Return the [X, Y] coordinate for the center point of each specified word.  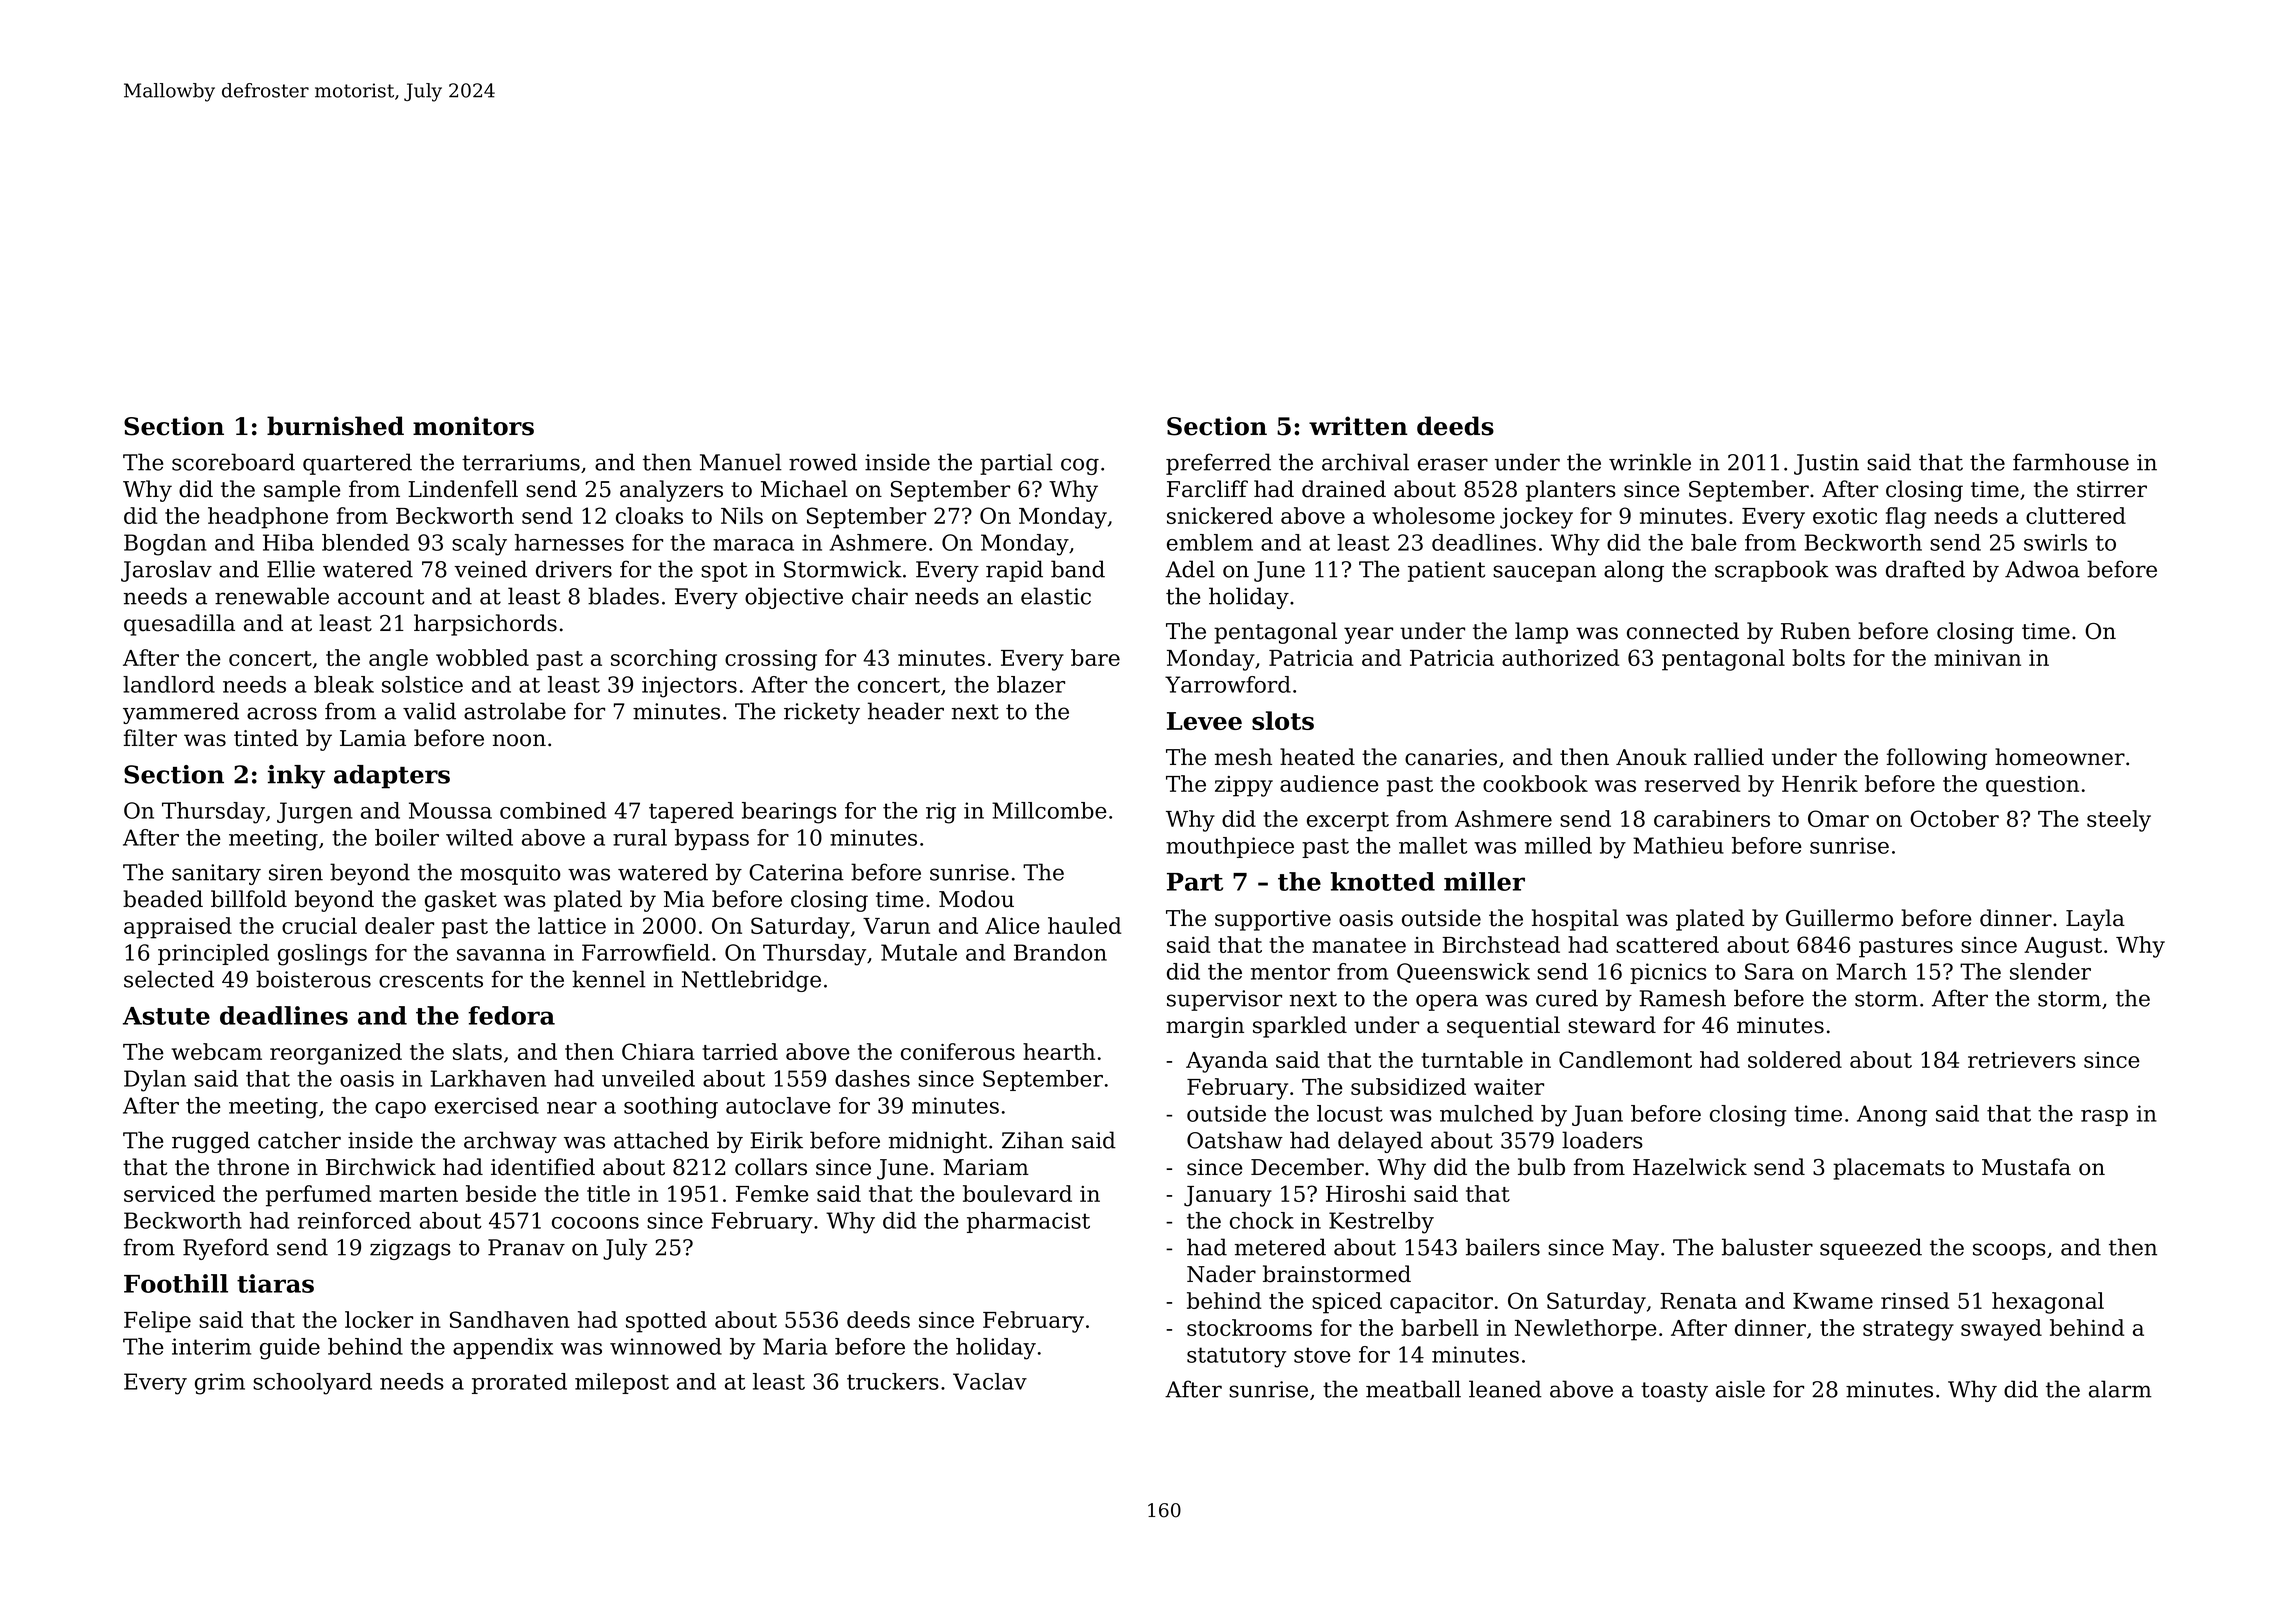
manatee [1359, 945]
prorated [519, 1383]
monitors [473, 426]
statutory [1236, 1357]
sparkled [1300, 1027]
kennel [609, 979]
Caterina [796, 872]
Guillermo [1839, 918]
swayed [2001, 1330]
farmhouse [2071, 462]
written [1358, 426]
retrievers [2022, 1060]
